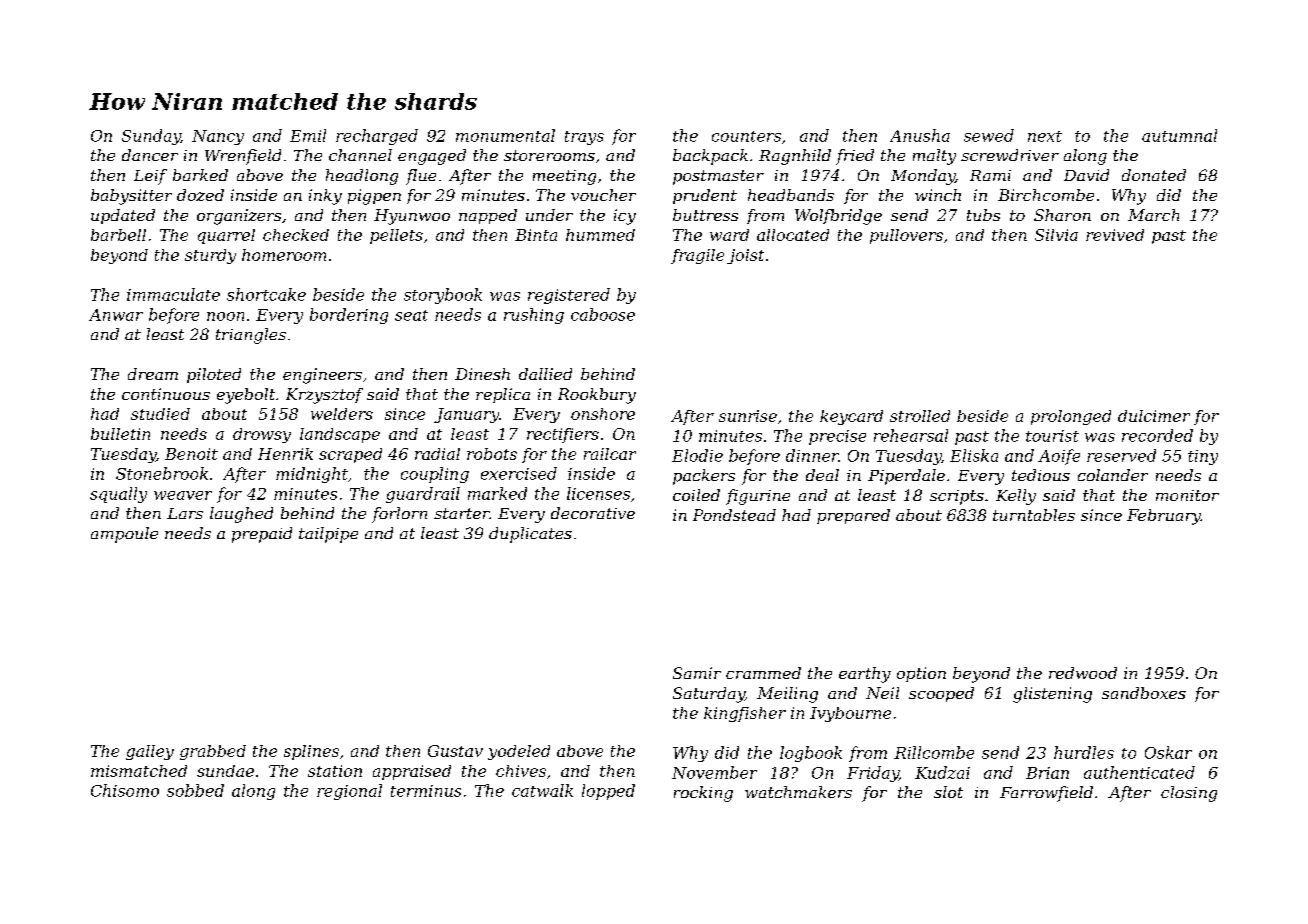 Image resolution: width=1308 pixels, height=924 pixels. What do you see at coordinates (124, 535) in the image?
I see `ampoule` at bounding box center [124, 535].
